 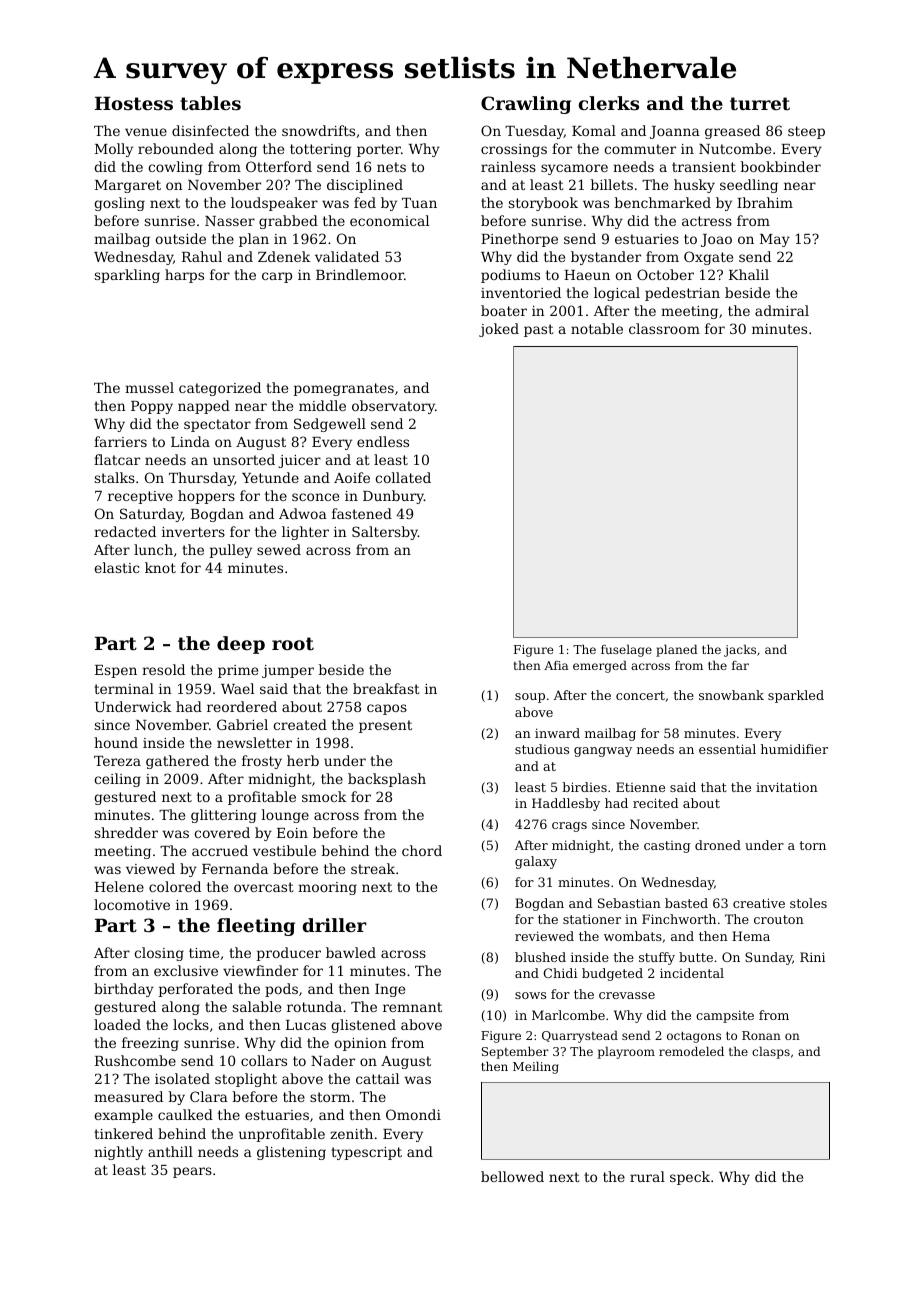 I want to click on torn, so click(x=812, y=845).
